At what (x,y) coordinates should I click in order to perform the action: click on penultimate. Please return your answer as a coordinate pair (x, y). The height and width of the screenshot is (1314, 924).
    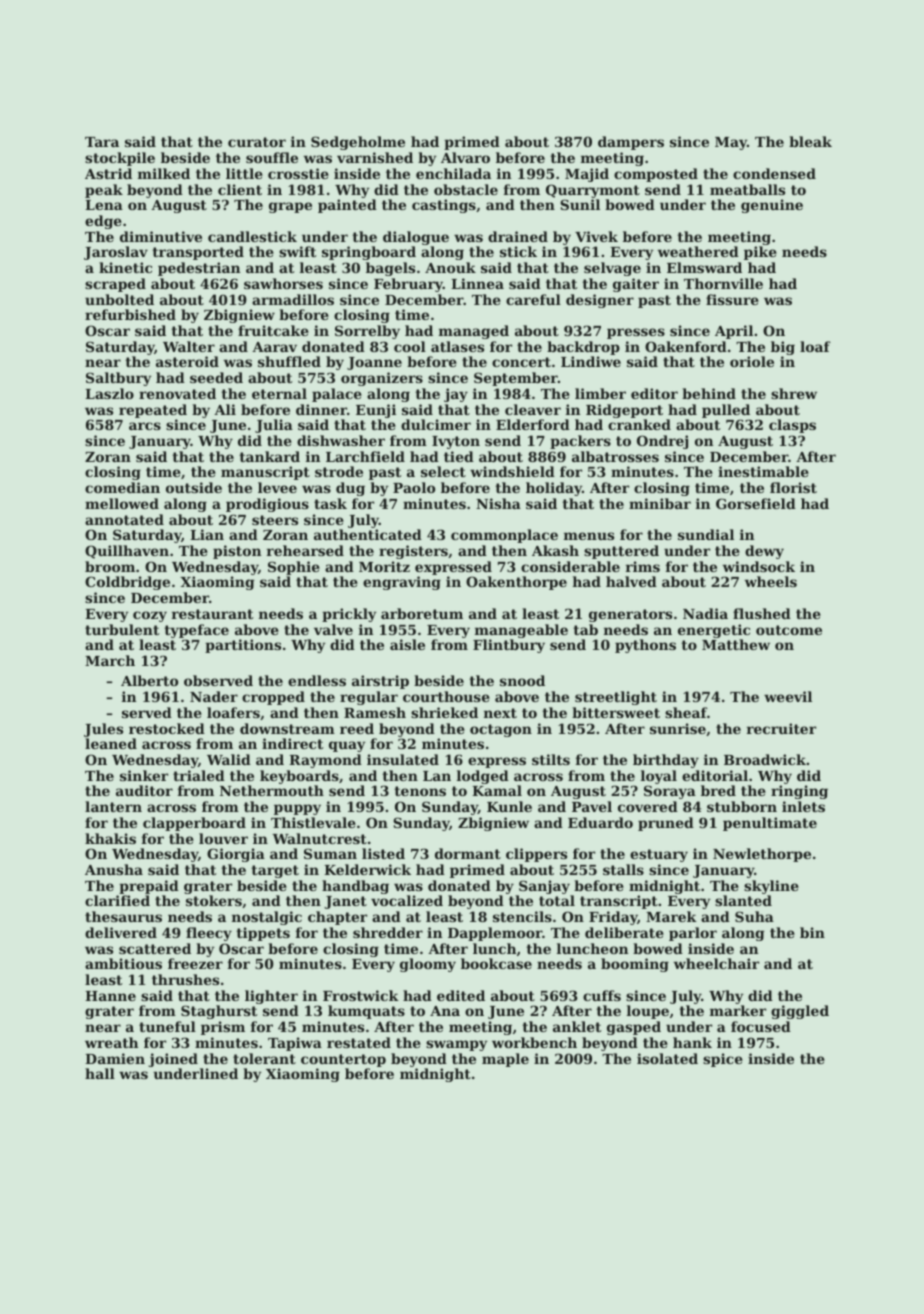
    Looking at the image, I should click on (770, 824).
